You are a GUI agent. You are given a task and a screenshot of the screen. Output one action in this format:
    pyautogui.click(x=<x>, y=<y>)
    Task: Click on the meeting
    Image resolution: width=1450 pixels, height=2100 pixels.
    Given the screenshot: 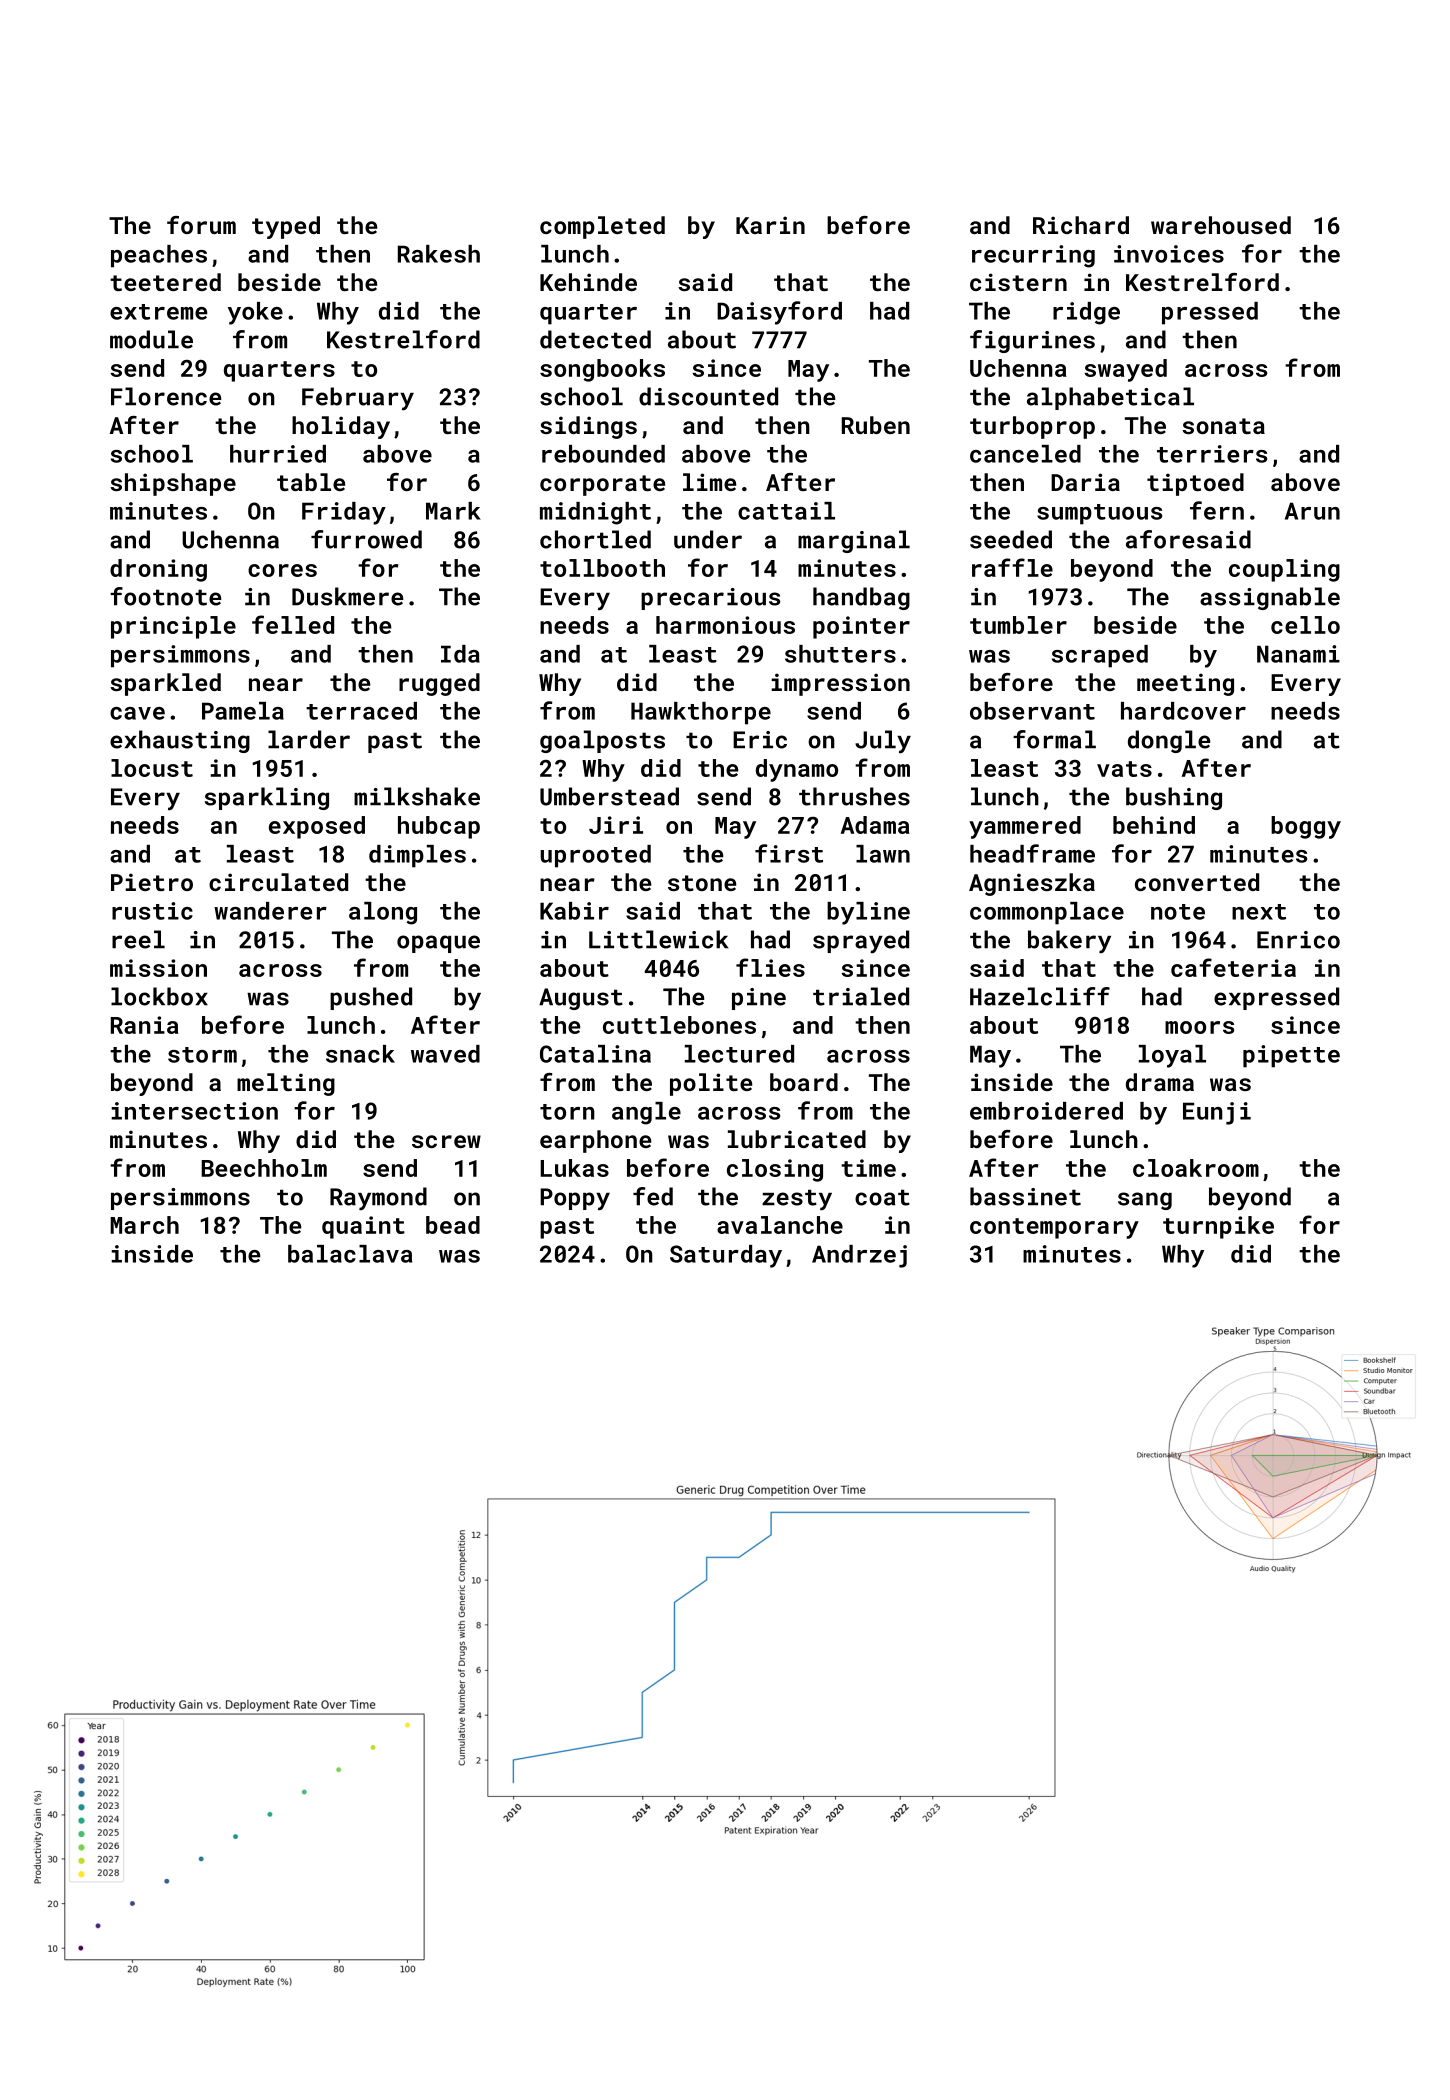 What is the action you would take?
    pyautogui.click(x=1185, y=684)
